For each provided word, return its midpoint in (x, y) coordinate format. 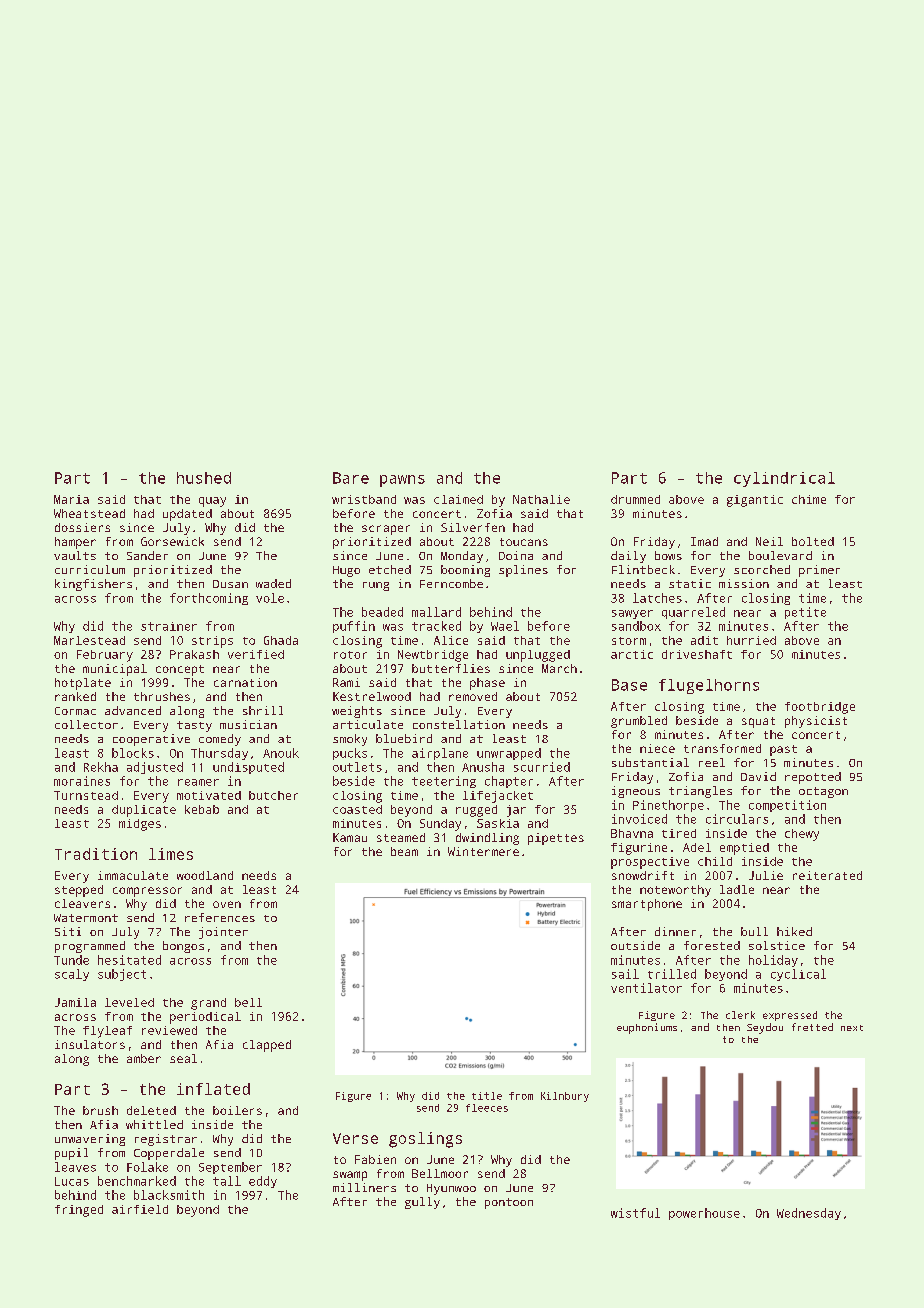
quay (212, 502)
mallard (436, 612)
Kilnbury (565, 1097)
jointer (223, 933)
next (852, 1028)
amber (144, 1058)
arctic (632, 654)
